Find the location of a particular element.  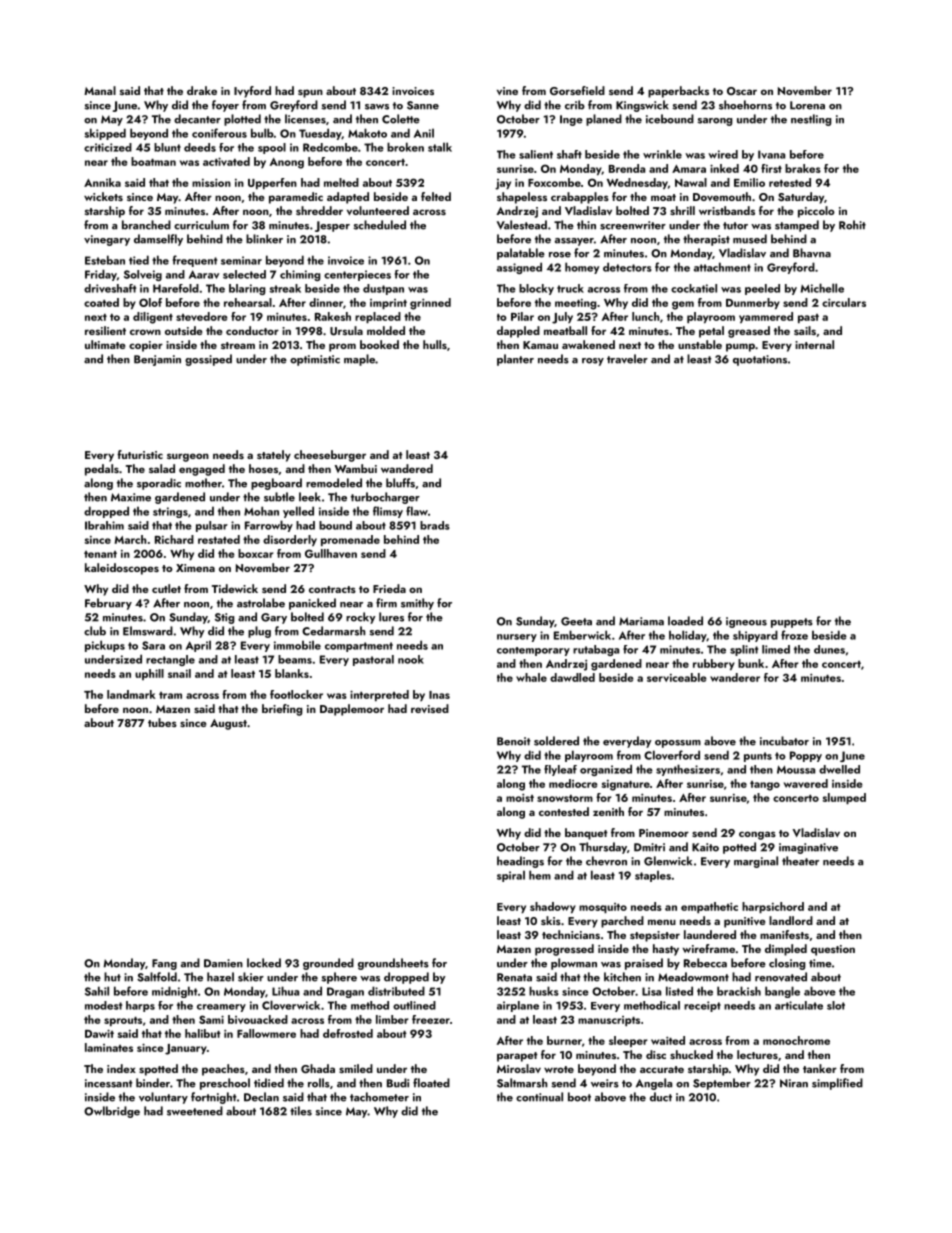

wanderer is located at coordinates (735, 677).
